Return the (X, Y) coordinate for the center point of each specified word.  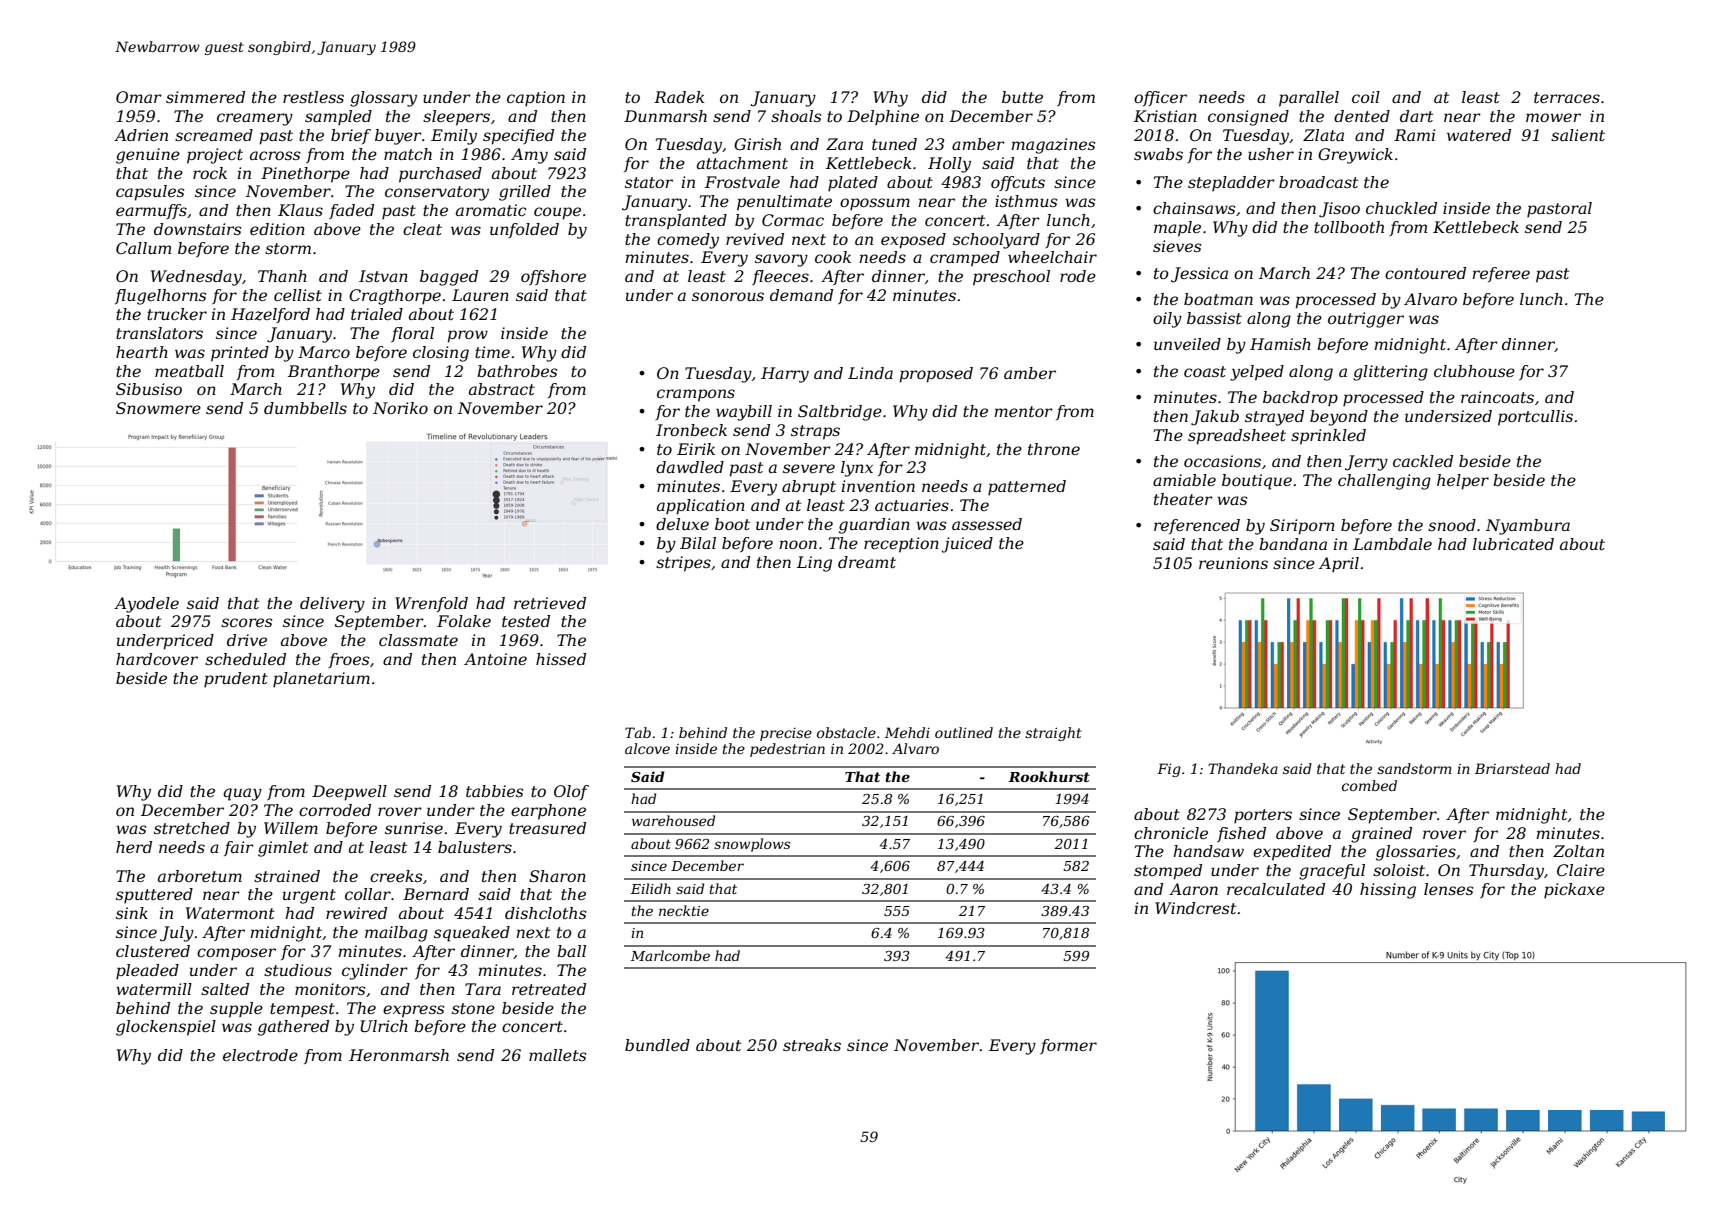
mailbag (396, 934)
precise (786, 734)
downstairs (197, 229)
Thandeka (1243, 768)
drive (247, 640)
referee (1501, 274)
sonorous (728, 296)
